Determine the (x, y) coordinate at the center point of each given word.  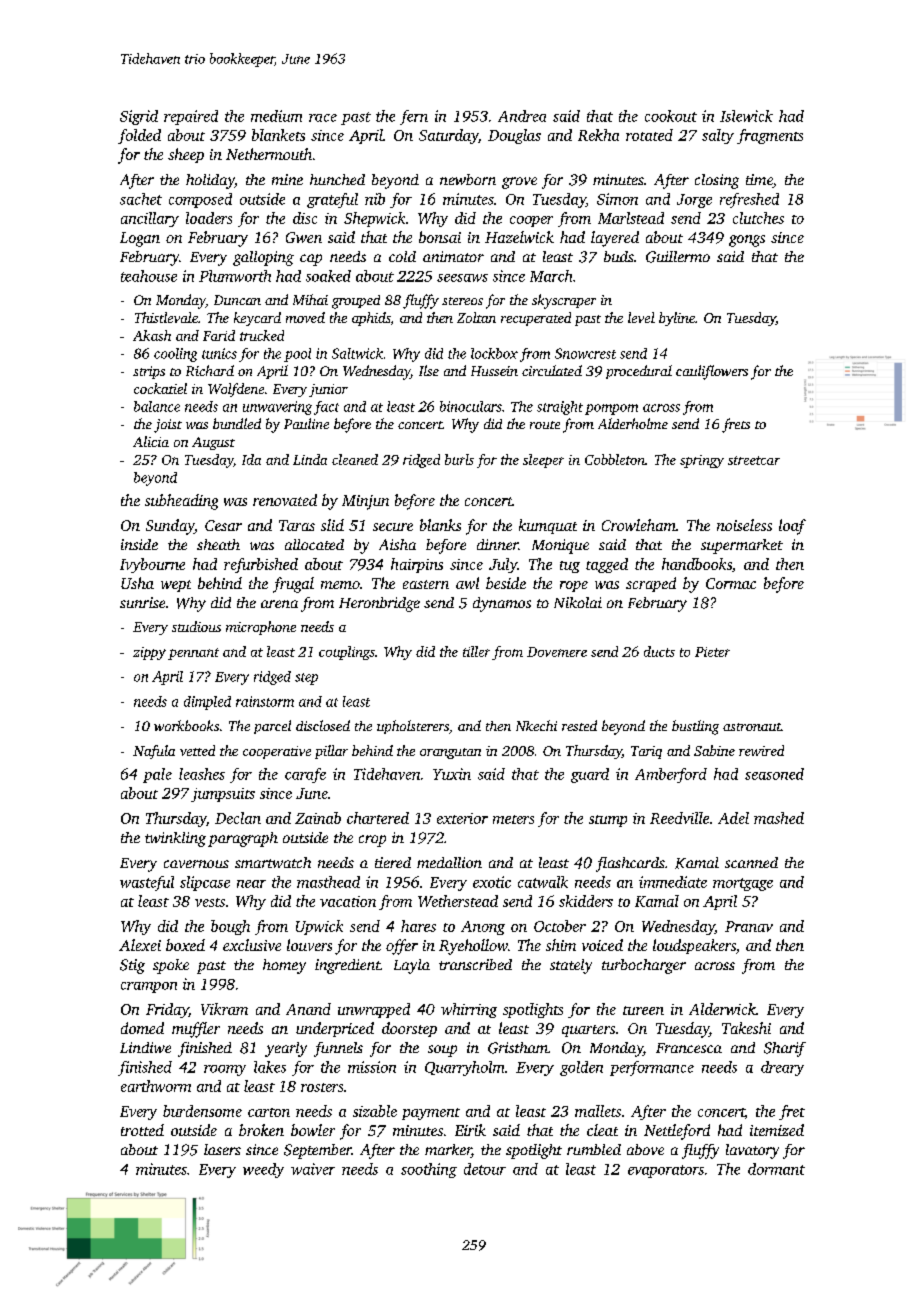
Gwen (304, 237)
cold (402, 256)
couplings (347, 653)
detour (485, 1169)
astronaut (752, 727)
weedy (263, 1170)
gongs (747, 241)
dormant (776, 1169)
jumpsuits (223, 795)
